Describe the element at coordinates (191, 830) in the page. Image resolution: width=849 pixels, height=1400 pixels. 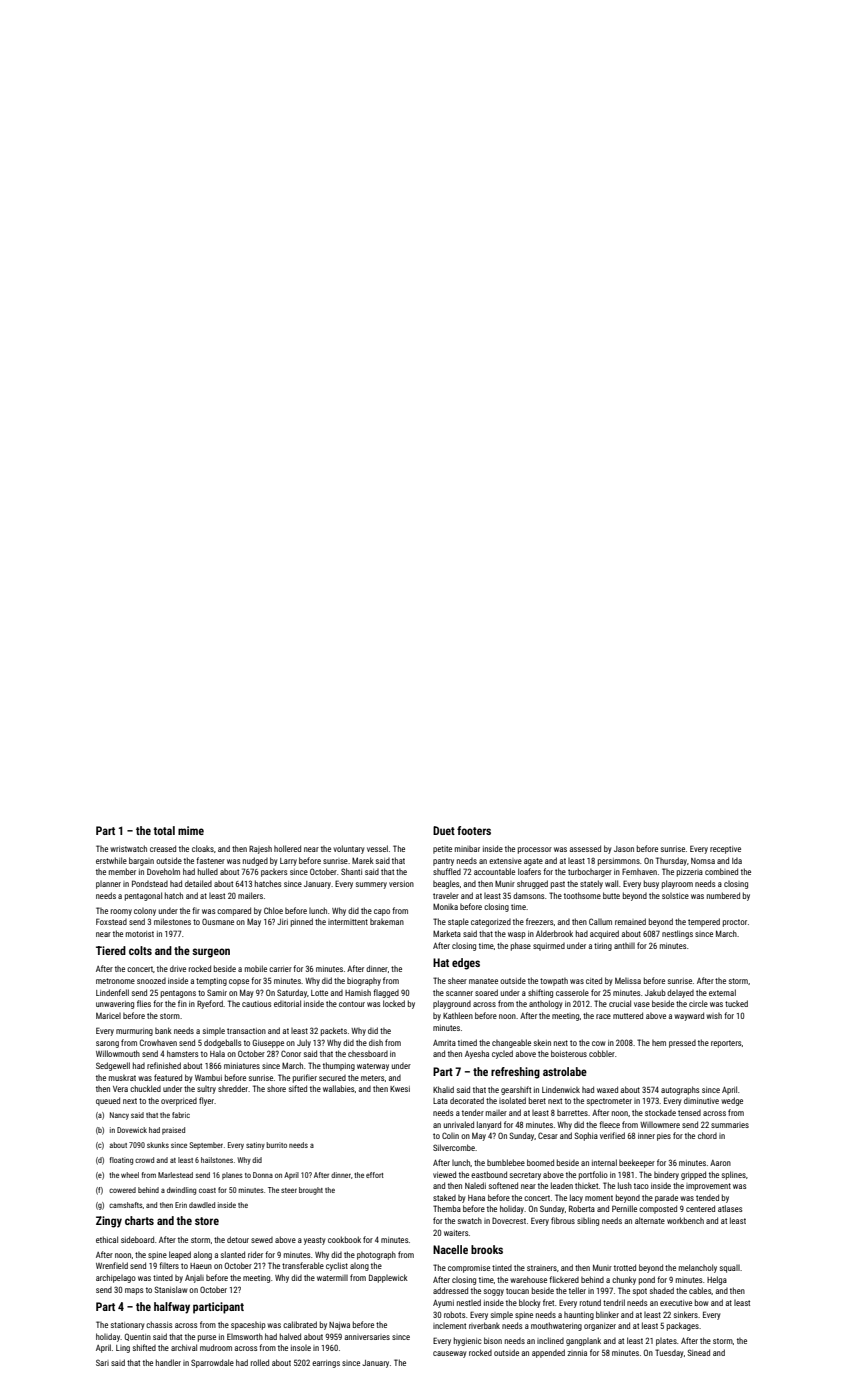
I see `mime` at that location.
